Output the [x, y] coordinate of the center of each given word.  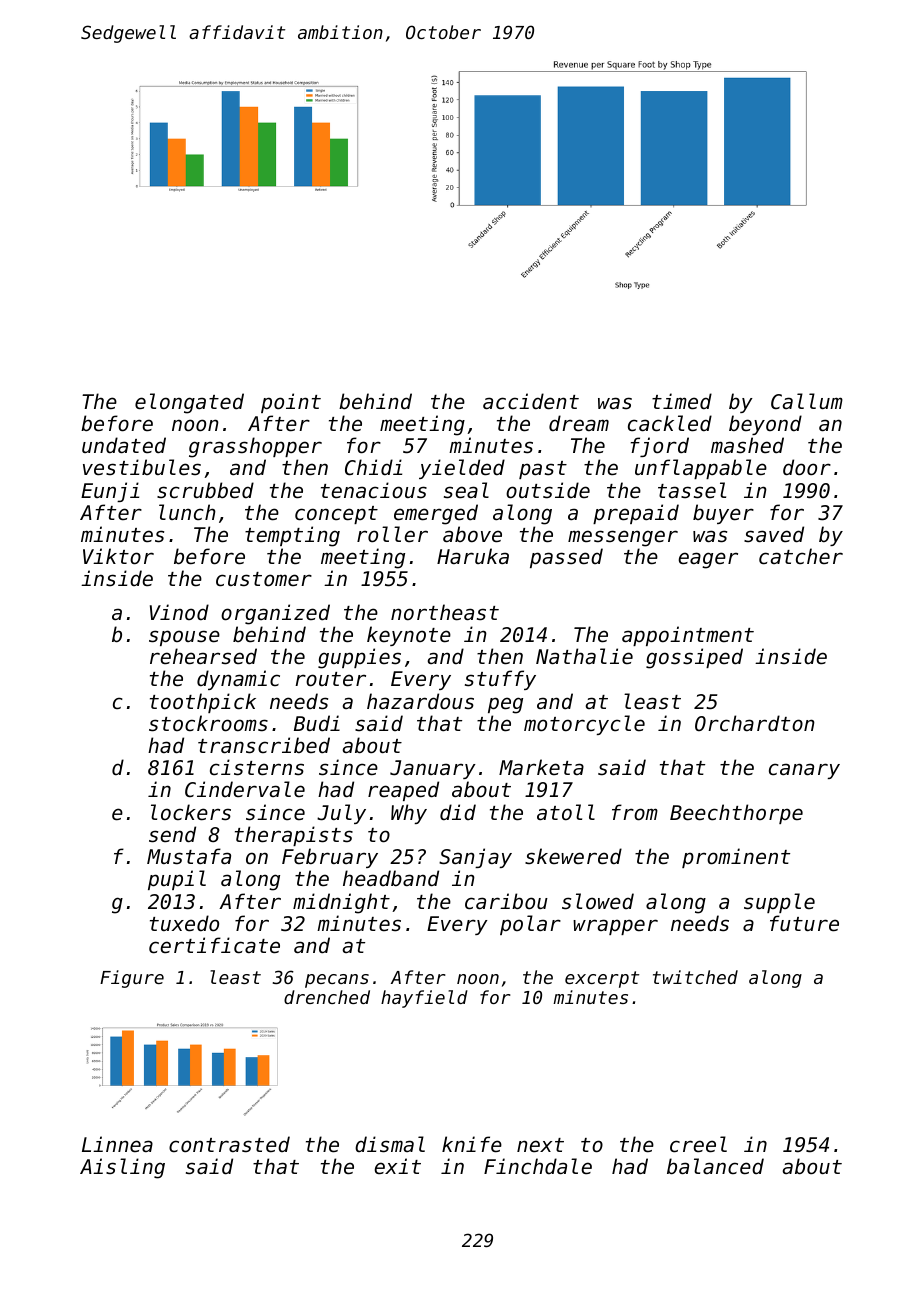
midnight [341, 903]
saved [774, 534]
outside [548, 490]
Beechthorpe [736, 814]
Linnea [117, 1144]
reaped [403, 791]
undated [124, 445]
